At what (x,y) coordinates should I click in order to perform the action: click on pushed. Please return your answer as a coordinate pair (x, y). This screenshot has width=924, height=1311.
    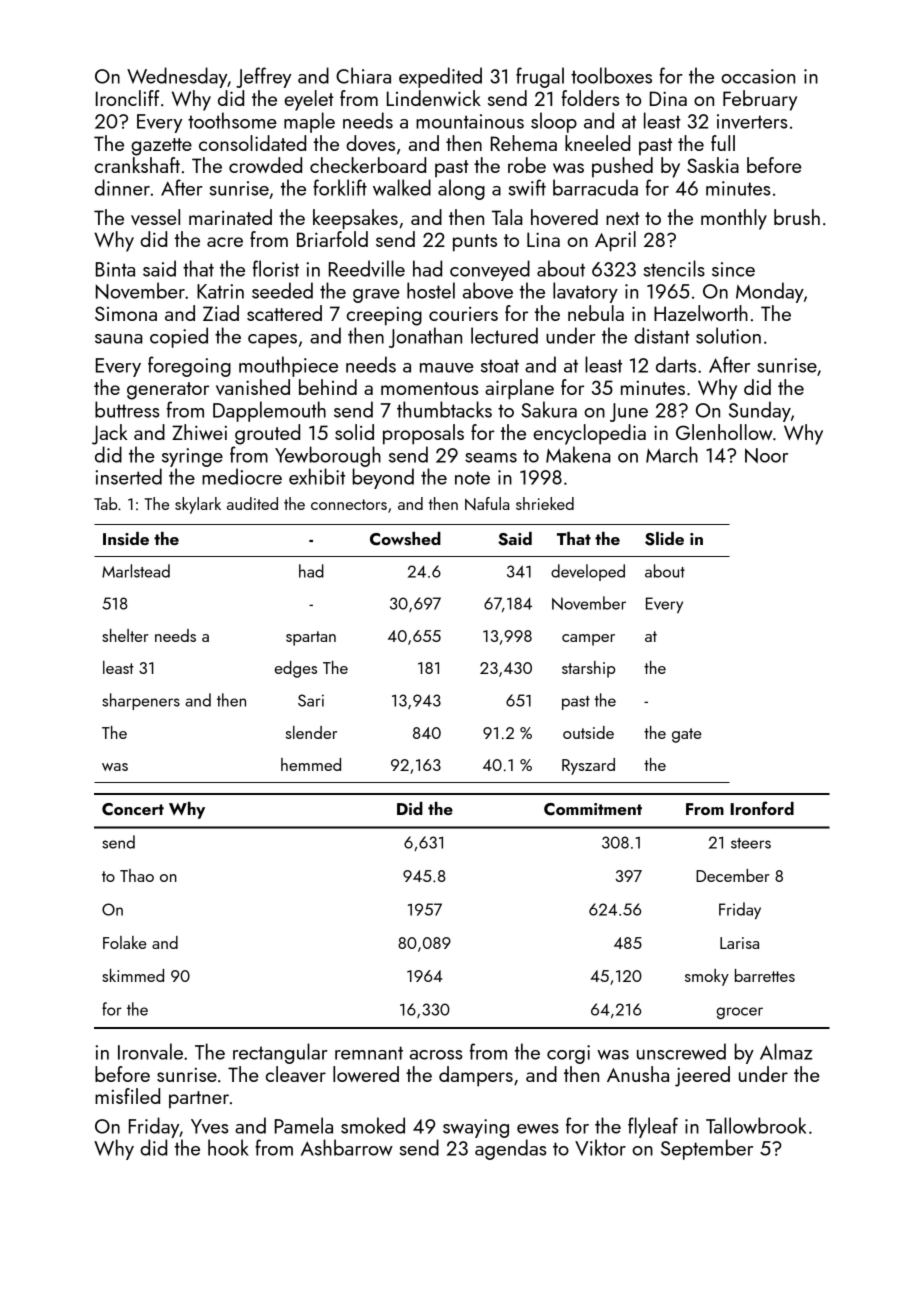
    Looking at the image, I should click on (622, 167).
